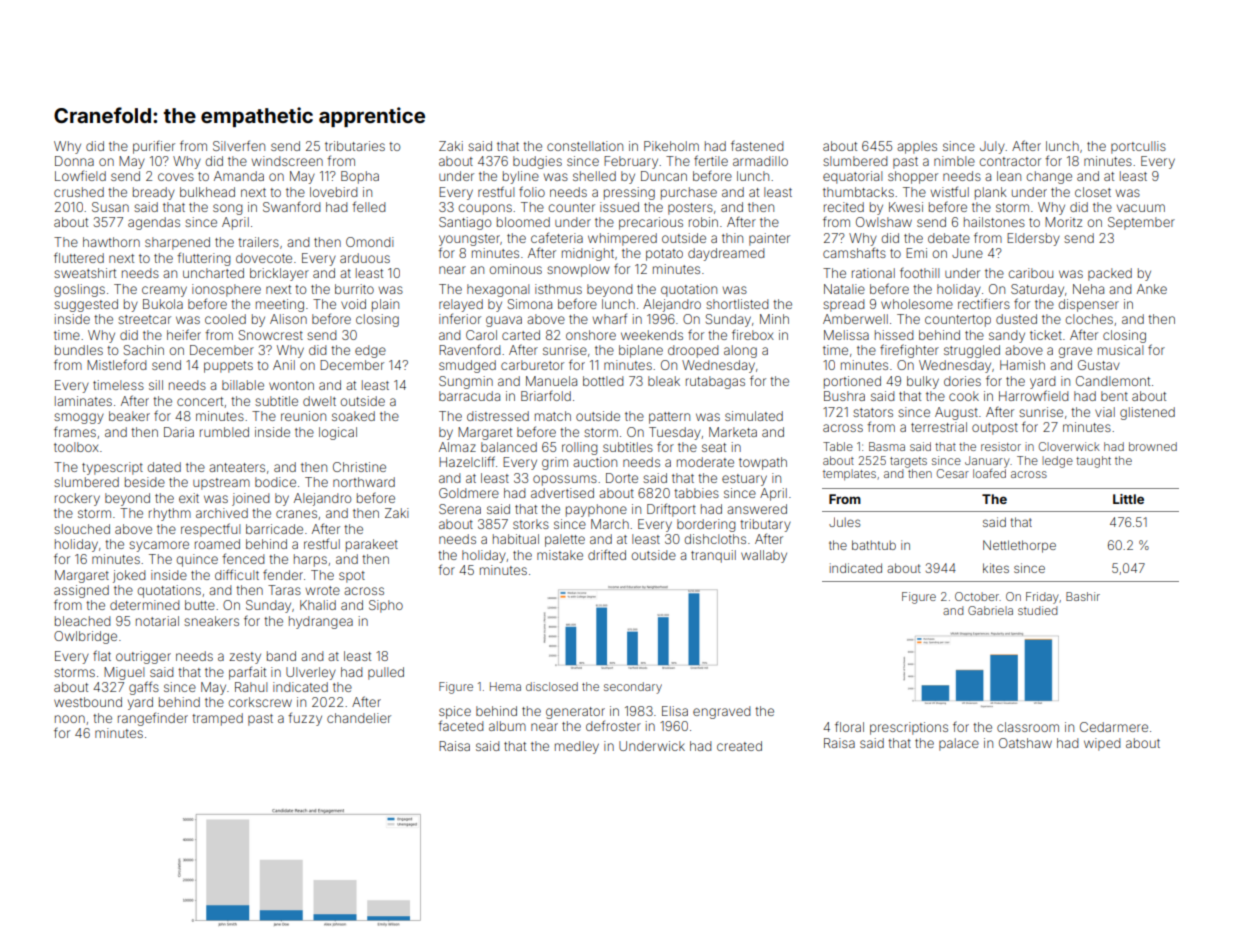  What do you see at coordinates (177, 243) in the screenshot?
I see `sharpened` at bounding box center [177, 243].
